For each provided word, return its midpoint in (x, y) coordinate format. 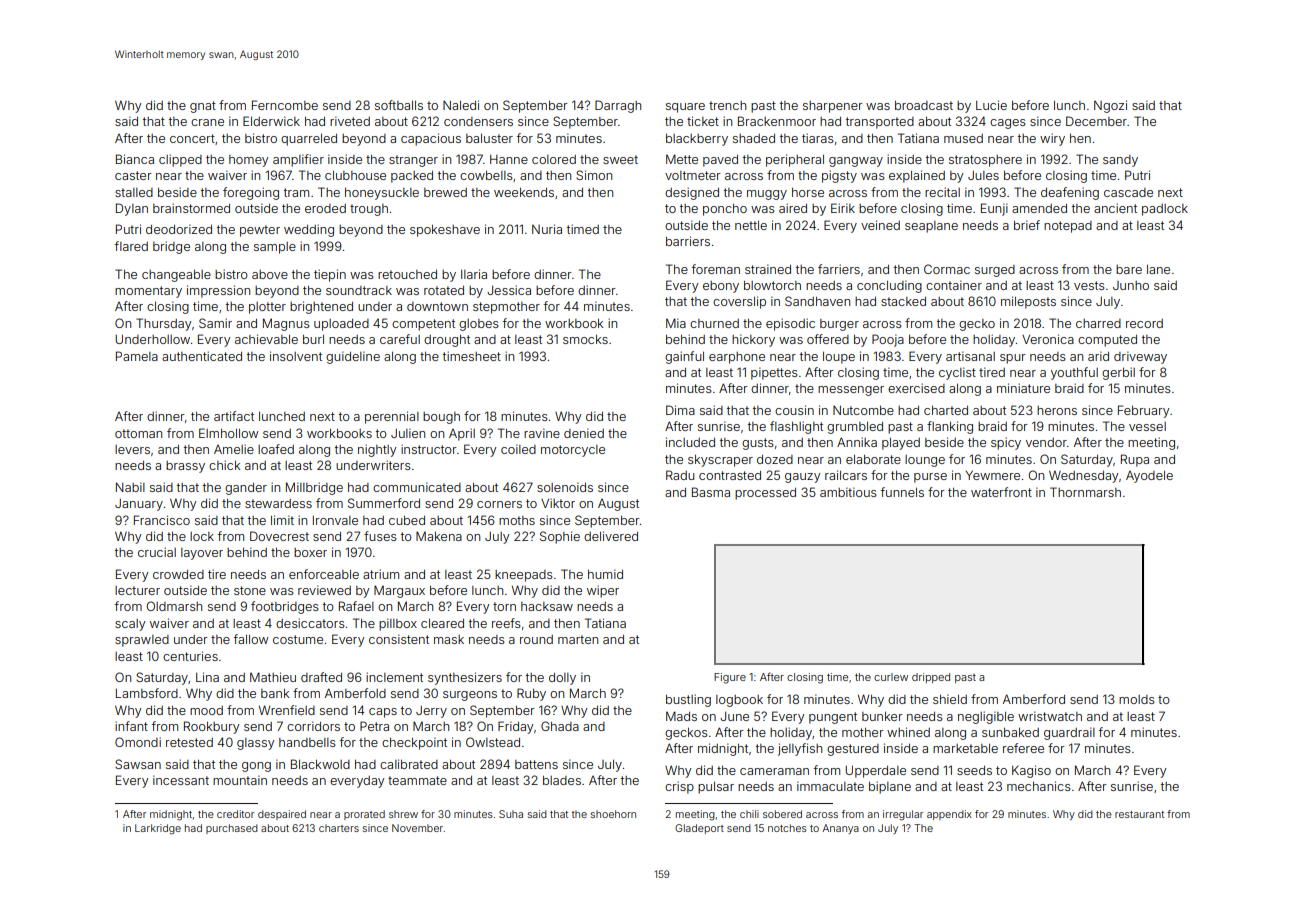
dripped (931, 678)
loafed (276, 449)
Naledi (461, 105)
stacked (903, 301)
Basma (711, 492)
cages (1008, 124)
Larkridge (158, 829)
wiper (603, 591)
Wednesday (1084, 477)
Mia (676, 323)
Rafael (356, 606)
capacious (431, 139)
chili (749, 814)
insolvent (296, 356)
